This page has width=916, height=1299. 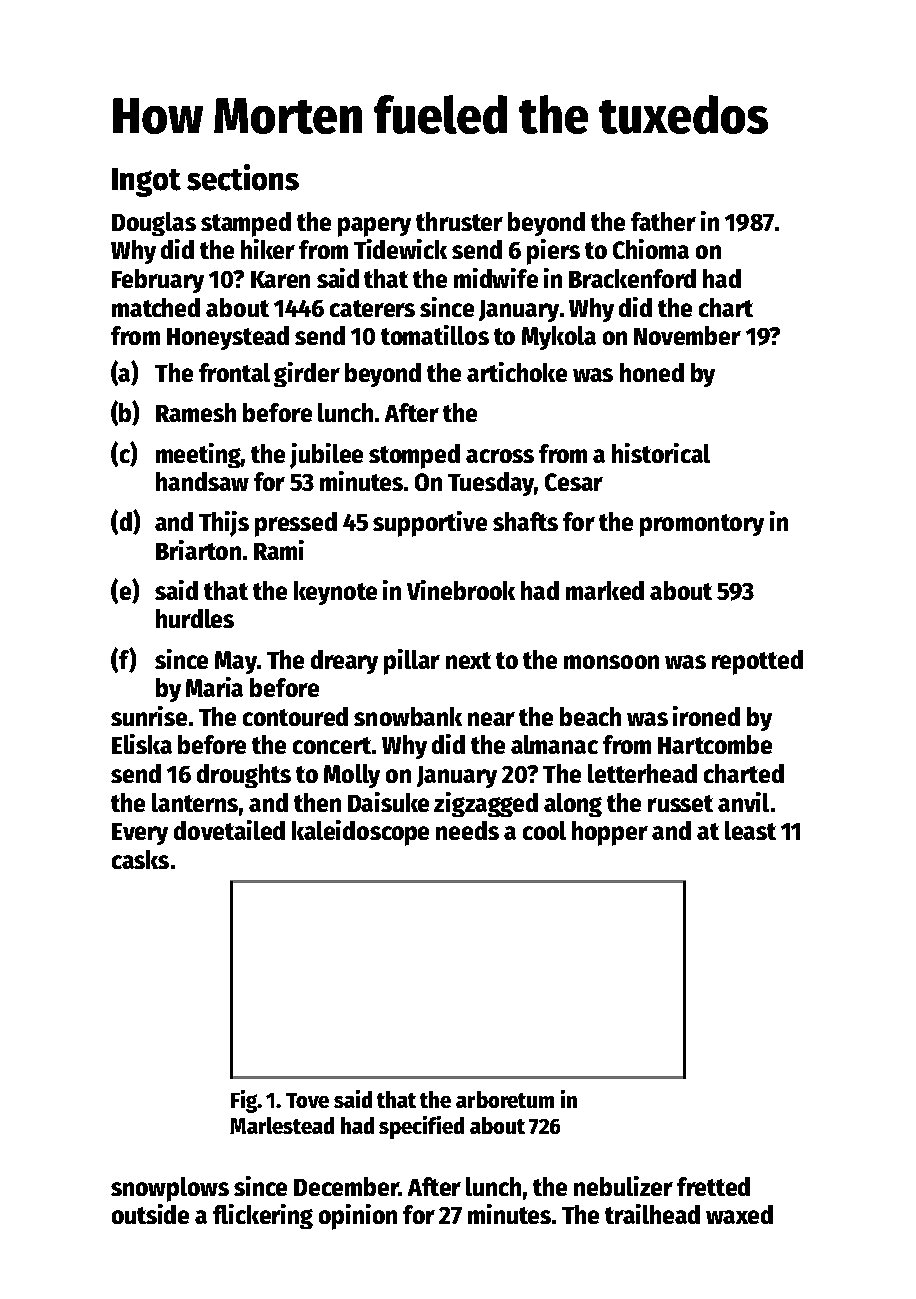 I want to click on Eliska, so click(x=142, y=744).
